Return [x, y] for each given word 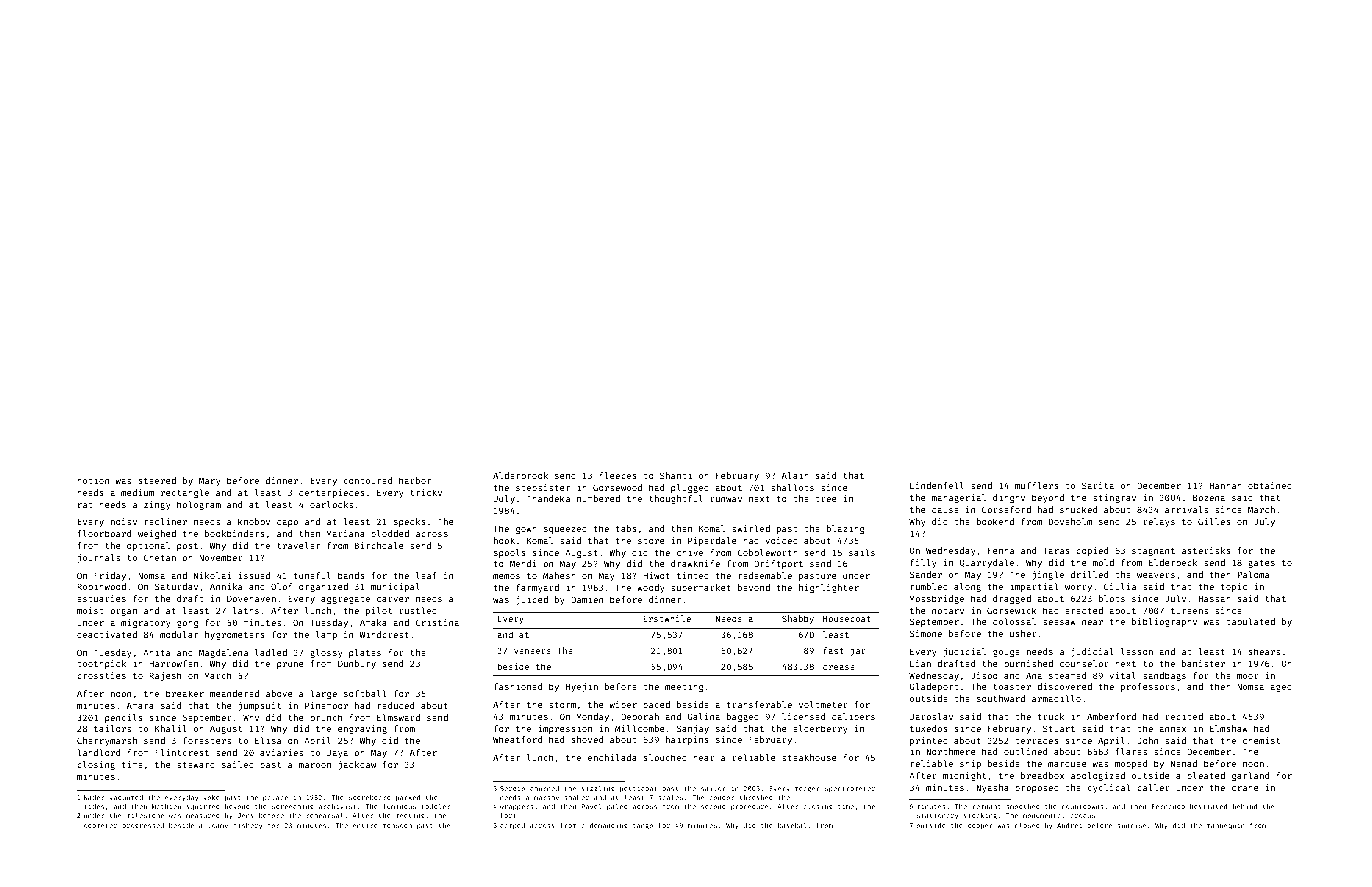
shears [1264, 651]
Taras [1056, 550]
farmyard [537, 588]
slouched [665, 757]
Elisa [268, 740]
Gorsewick [1012, 610]
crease [839, 667]
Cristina [437, 622]
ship [970, 764]
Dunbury [357, 664]
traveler [298, 545]
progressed [143, 826]
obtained [1270, 485]
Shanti [676, 475]
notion [93, 480]
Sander [926, 574]
